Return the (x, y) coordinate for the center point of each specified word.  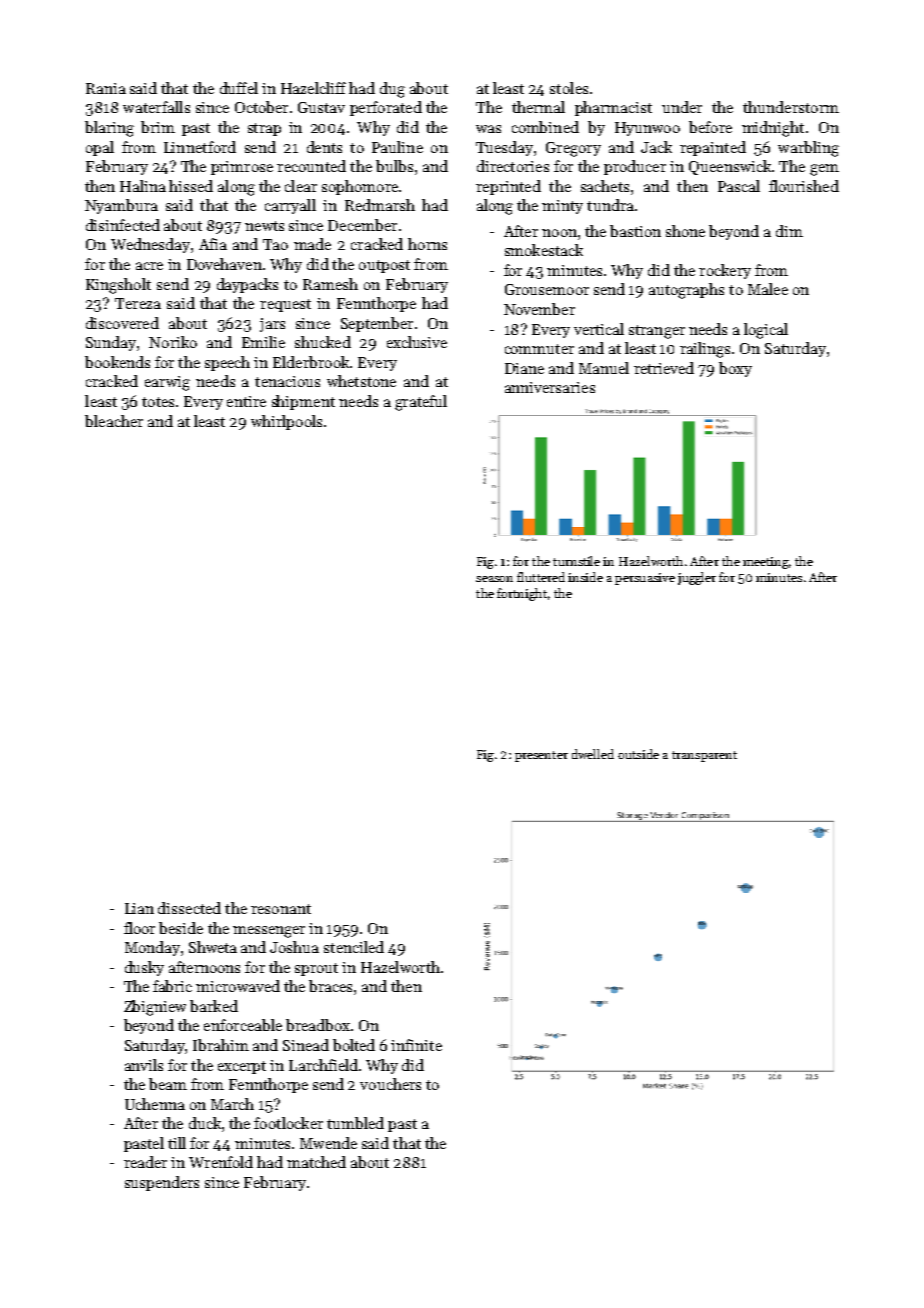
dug (392, 90)
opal (100, 148)
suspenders (162, 1183)
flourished (804, 186)
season (494, 579)
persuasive (645, 579)
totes (158, 402)
